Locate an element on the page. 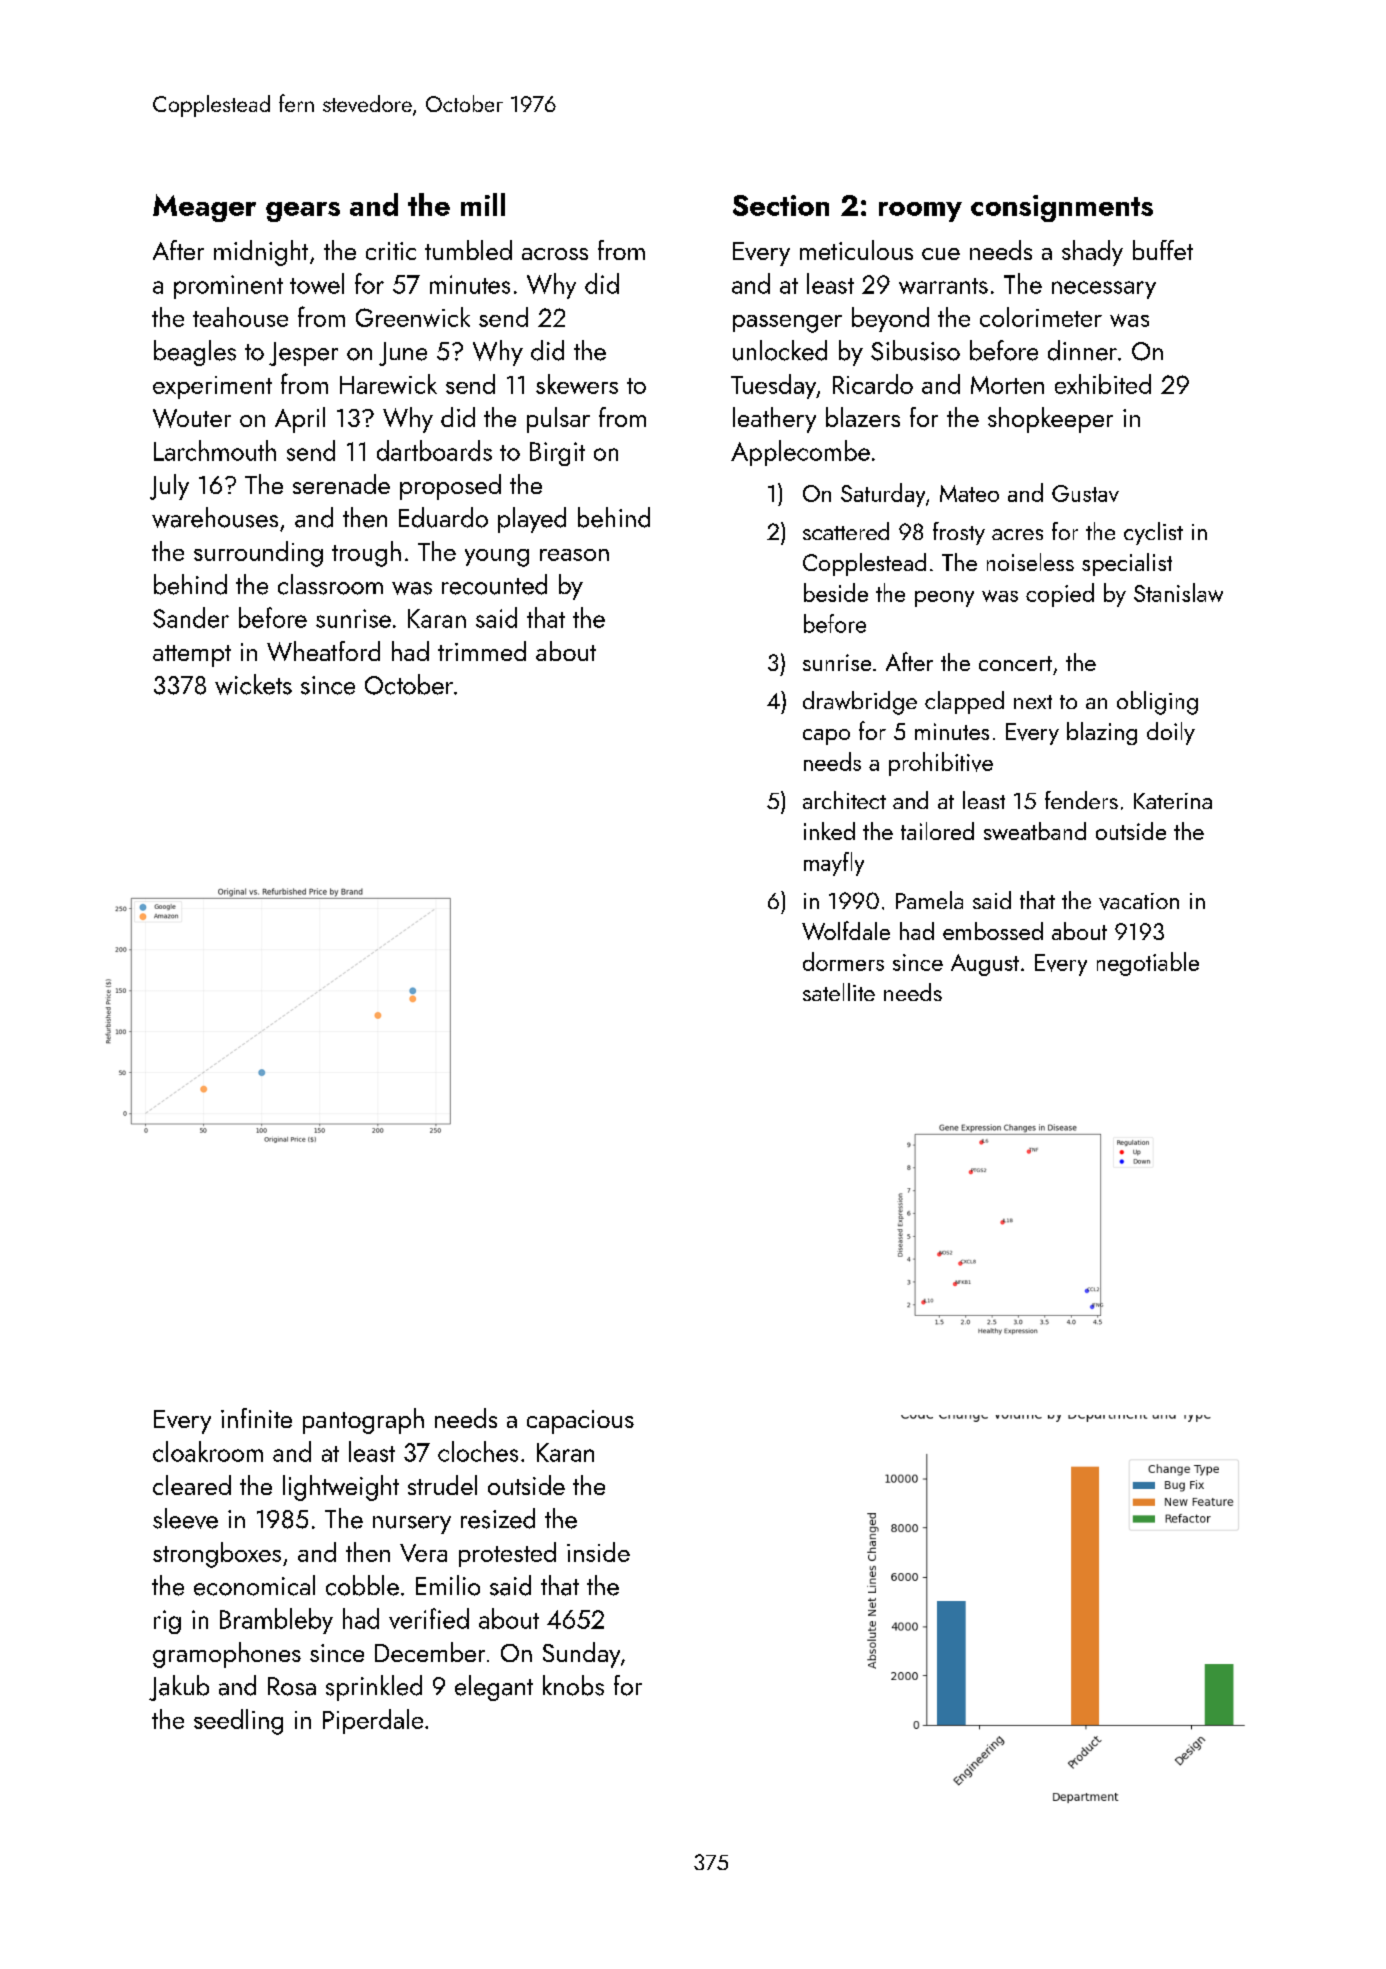 The height and width of the image is (1969, 1386). inside is located at coordinates (598, 1552).
